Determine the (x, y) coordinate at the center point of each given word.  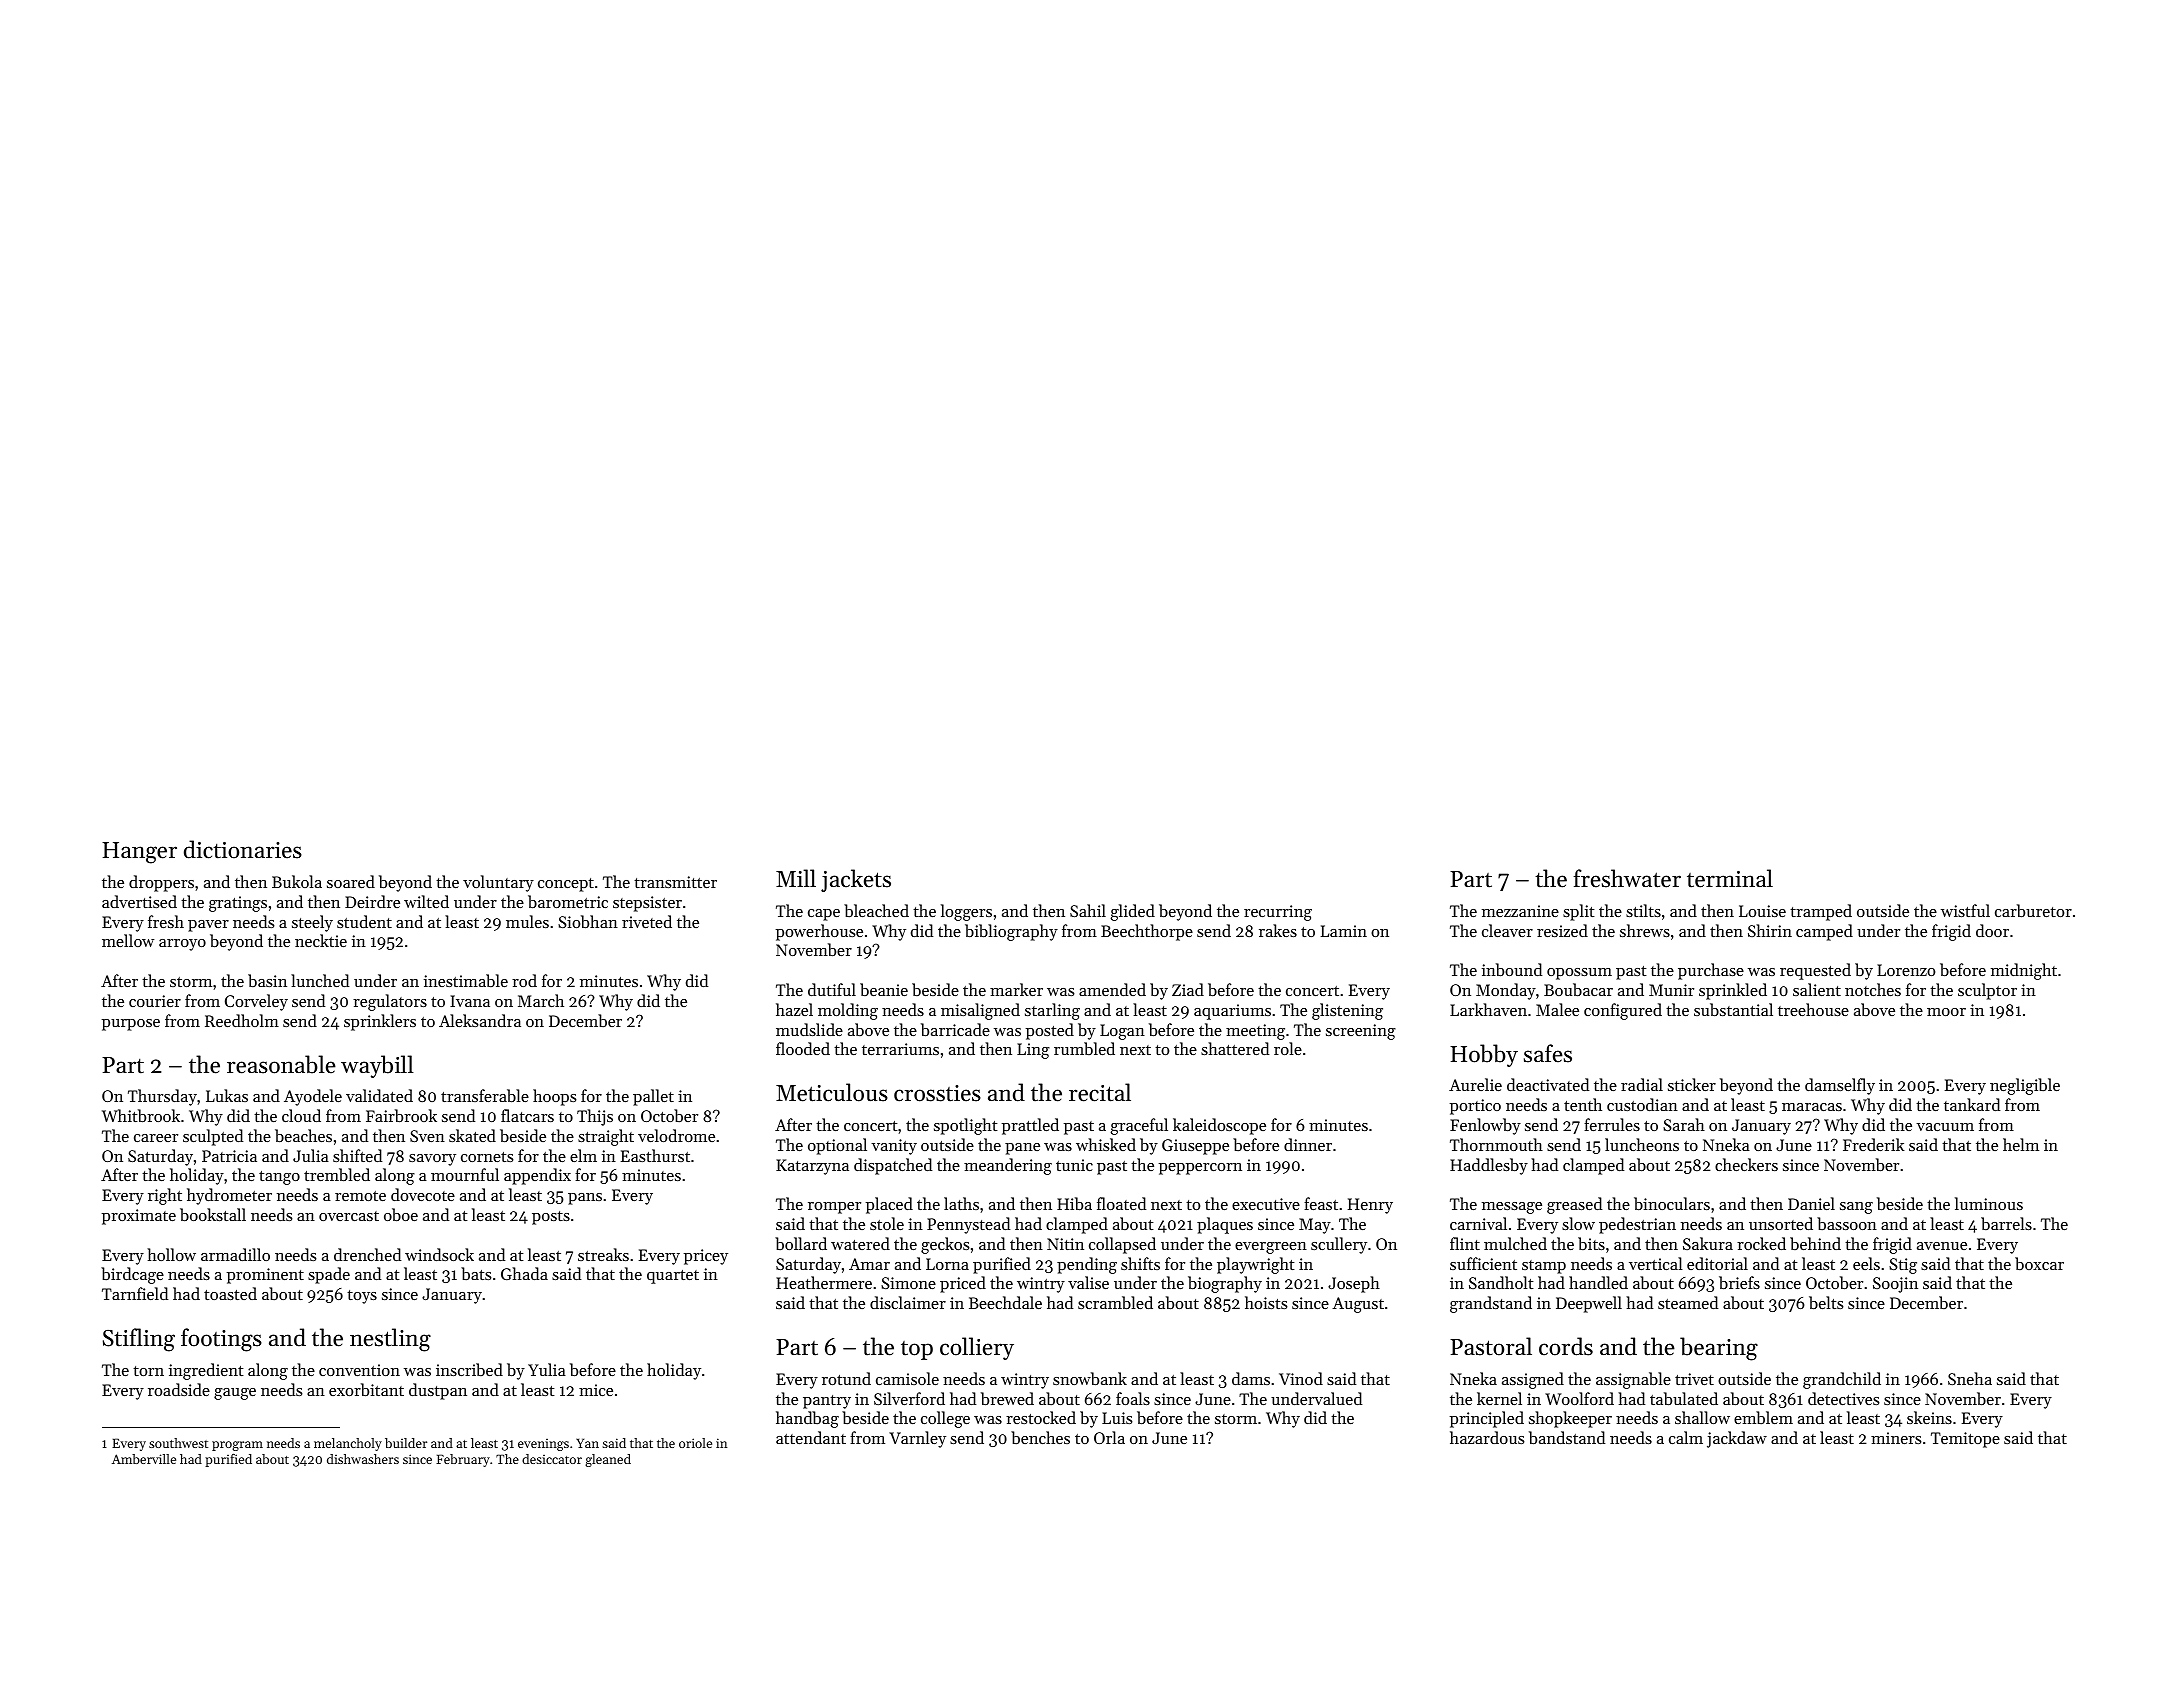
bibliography (1011, 932)
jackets (856, 880)
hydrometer (229, 1196)
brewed (1007, 1398)
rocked (1761, 1243)
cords (1566, 1346)
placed (889, 1205)
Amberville (144, 1459)
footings (221, 1340)
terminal (1730, 878)
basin (267, 980)
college (945, 1419)
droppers (161, 883)
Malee (1557, 1009)
